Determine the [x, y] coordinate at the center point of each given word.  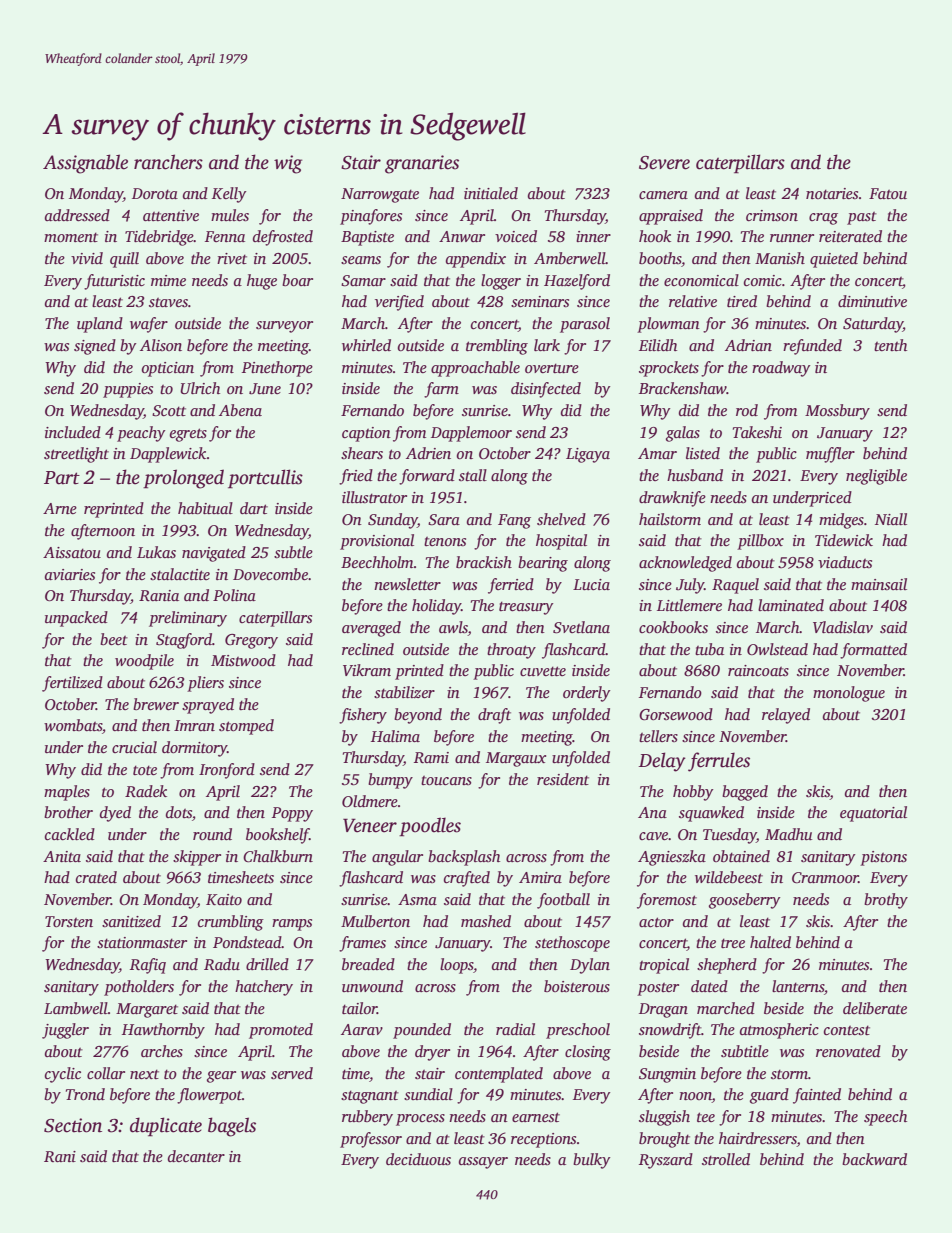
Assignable [85, 164]
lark [547, 345]
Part [62, 478]
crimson [772, 216]
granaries [422, 164]
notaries [832, 193]
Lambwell [76, 1008]
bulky [592, 1161]
